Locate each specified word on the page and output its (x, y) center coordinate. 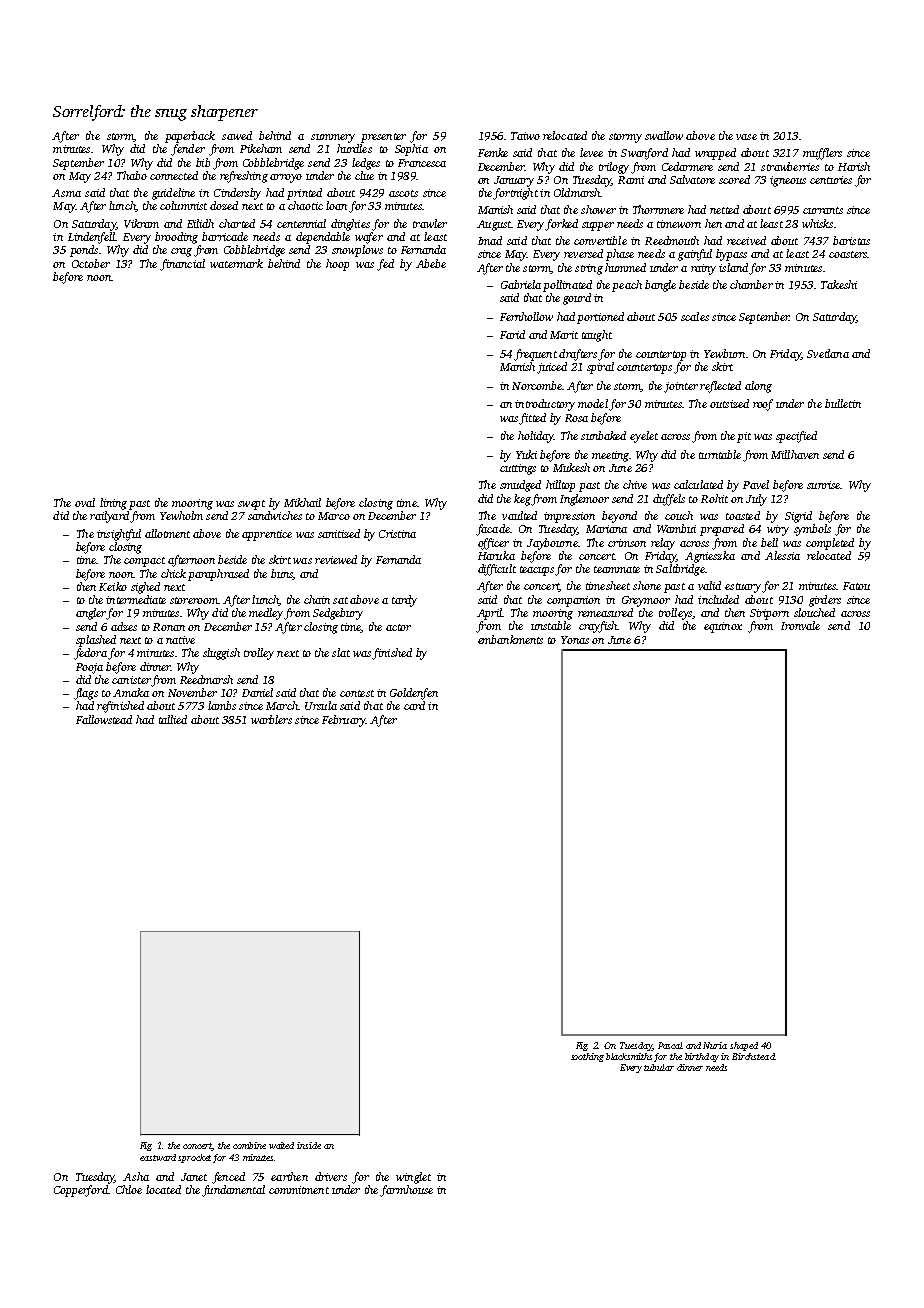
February (344, 721)
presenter (383, 138)
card (414, 705)
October (91, 263)
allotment (167, 533)
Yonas (575, 640)
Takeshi (839, 284)
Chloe (129, 1189)
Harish (854, 166)
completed (830, 544)
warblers (271, 719)
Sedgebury (338, 614)
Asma (66, 193)
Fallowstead (104, 719)
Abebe (431, 263)
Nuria (715, 1045)
